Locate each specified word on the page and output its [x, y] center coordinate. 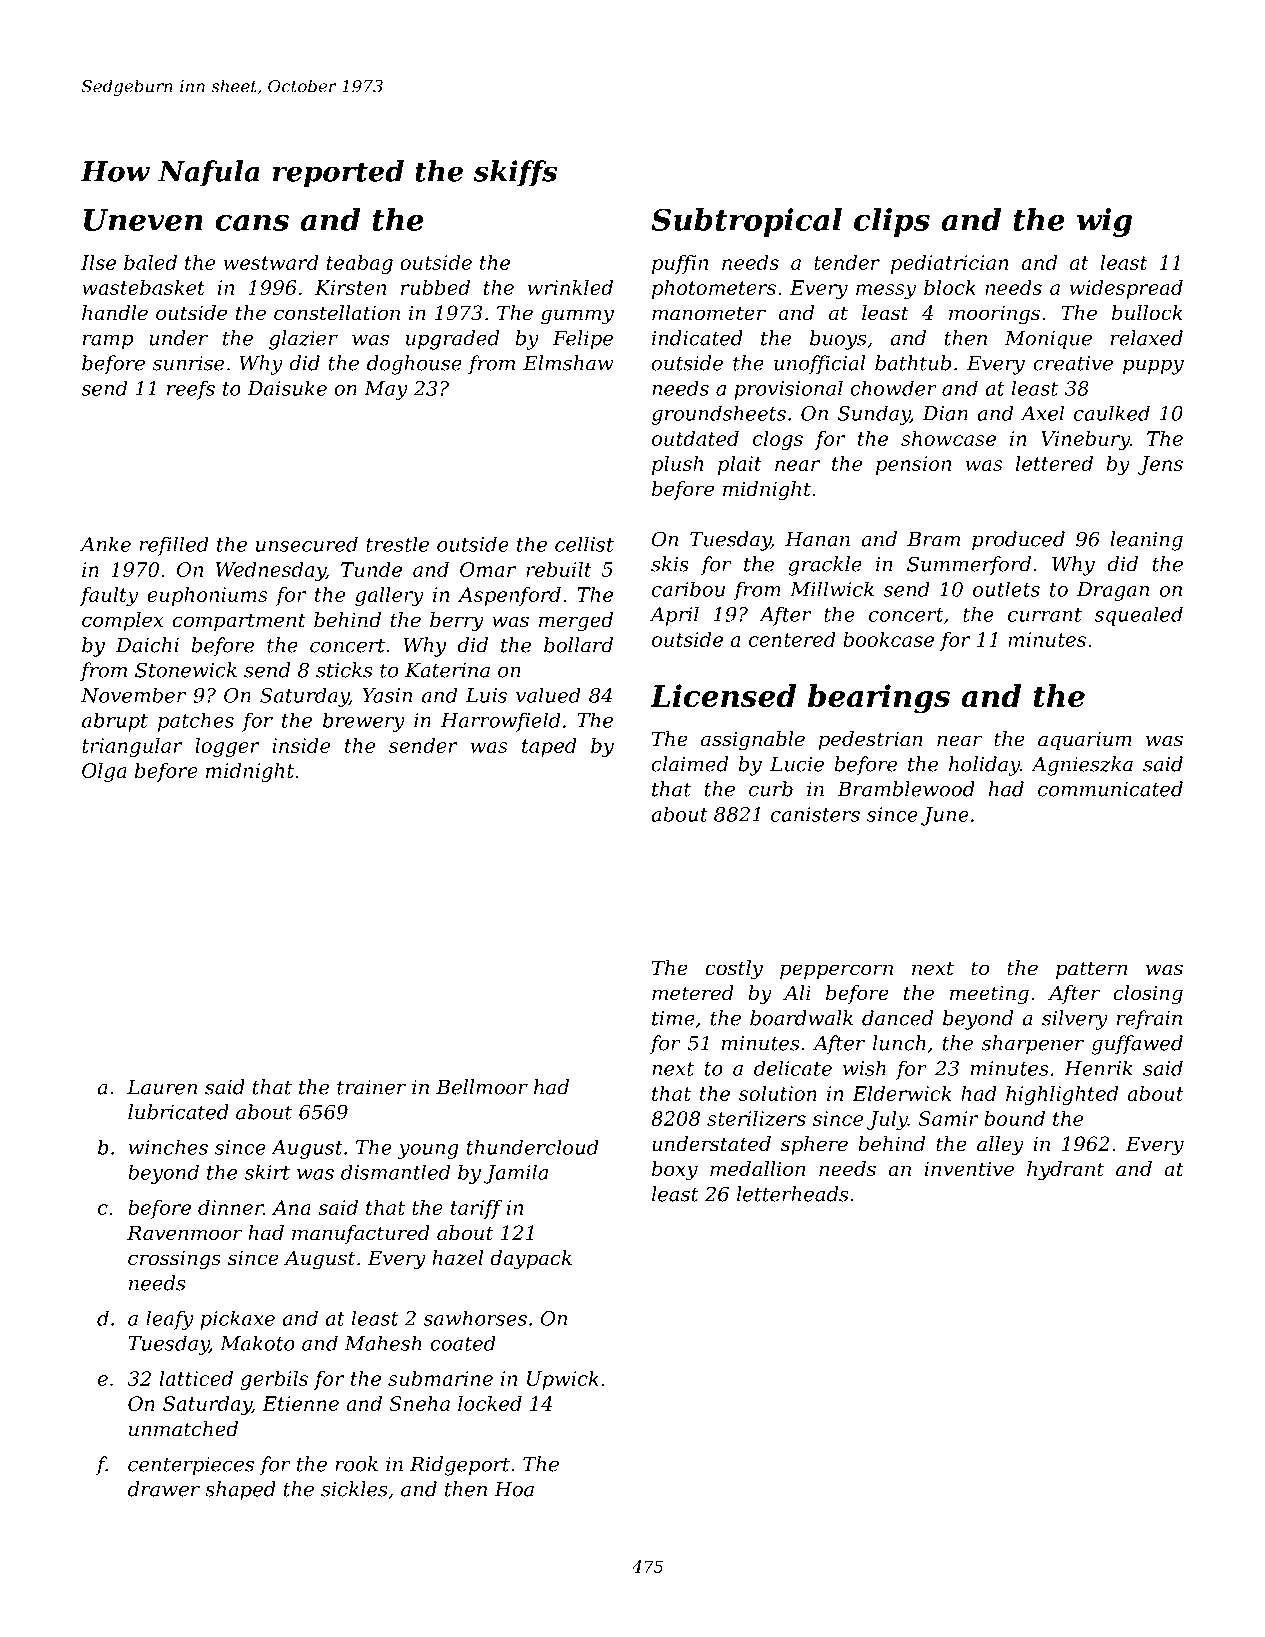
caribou [688, 589]
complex [122, 621]
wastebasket [143, 287]
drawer [164, 1489]
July [887, 1120]
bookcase [888, 639]
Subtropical [746, 222]
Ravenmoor [184, 1233]
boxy [675, 1171]
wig [1104, 222]
